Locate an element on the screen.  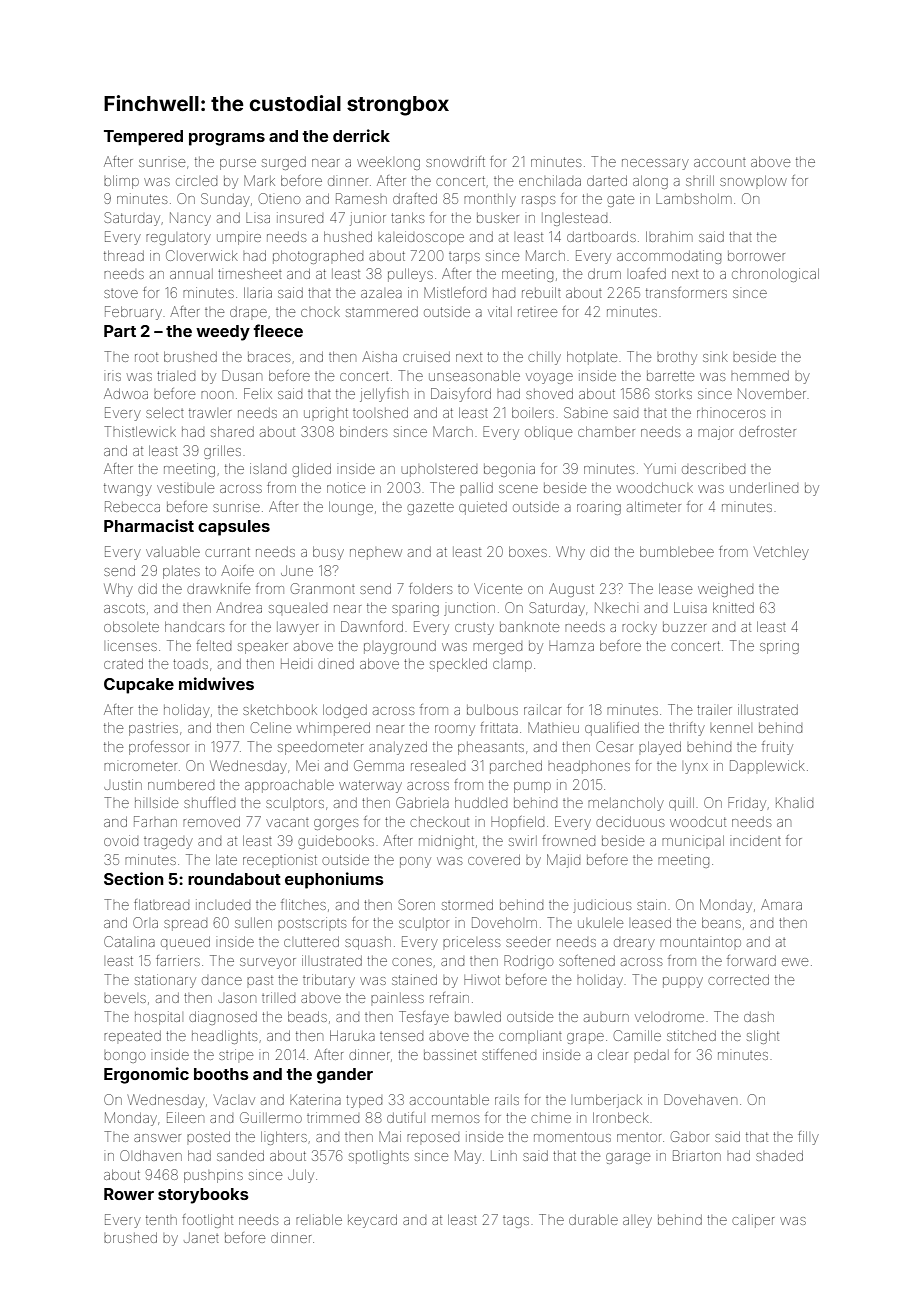
handcars is located at coordinates (194, 627).
